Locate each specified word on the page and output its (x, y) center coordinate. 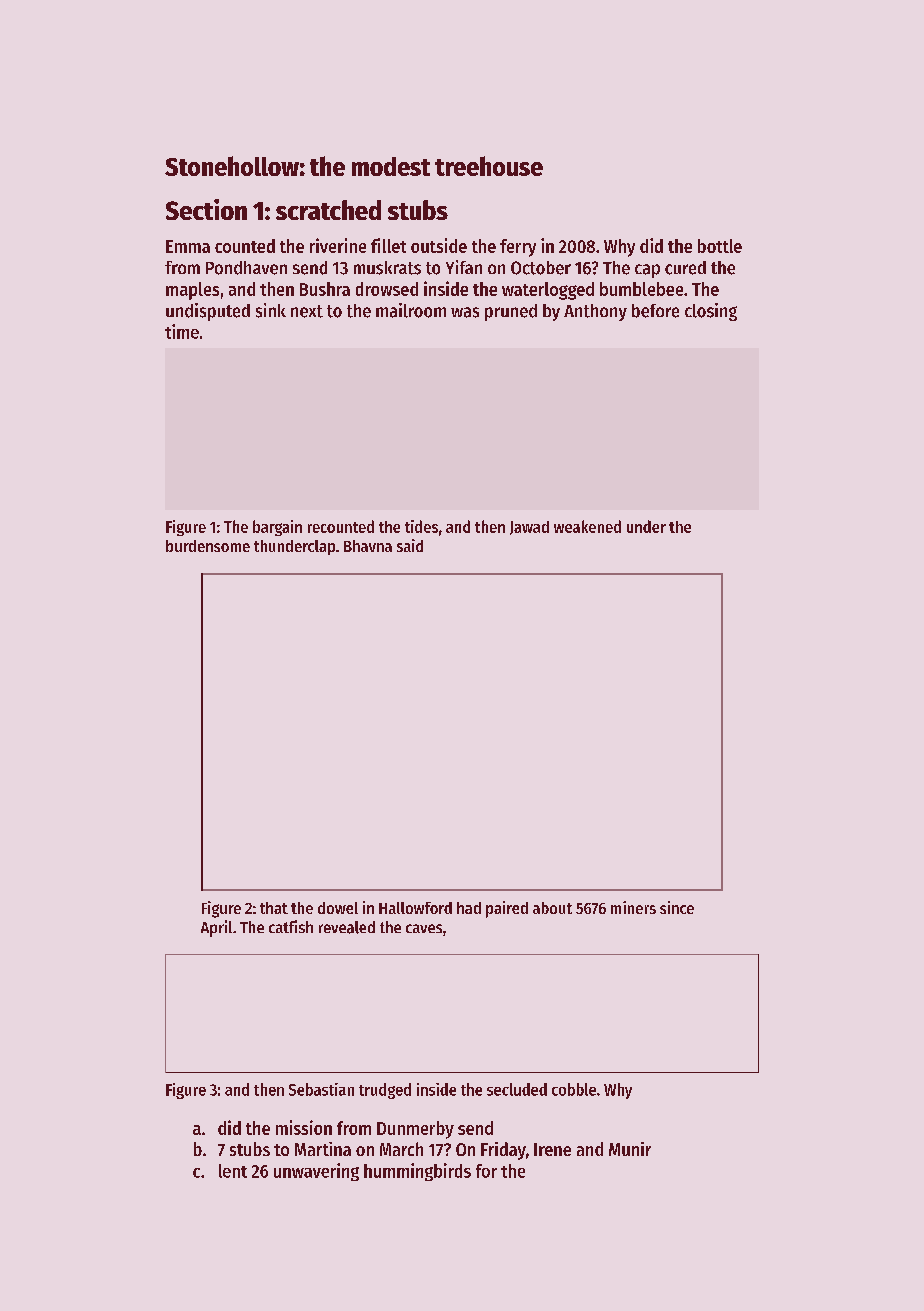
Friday (503, 1151)
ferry (518, 248)
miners (633, 907)
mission (304, 1127)
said (410, 545)
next (307, 311)
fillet (388, 245)
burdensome (208, 546)
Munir (630, 1149)
